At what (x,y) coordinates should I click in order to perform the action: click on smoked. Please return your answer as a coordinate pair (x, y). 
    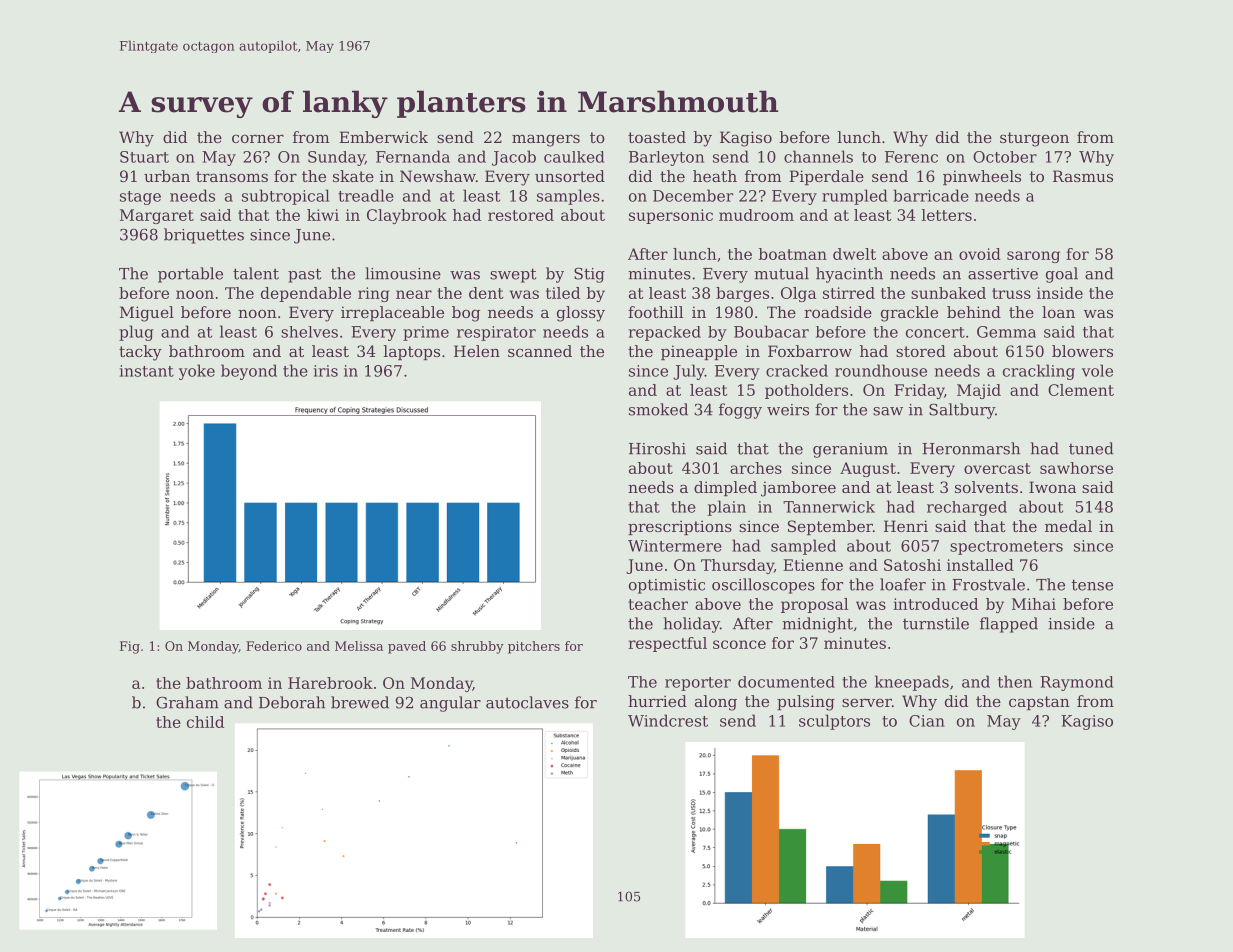
    Looking at the image, I should click on (658, 409).
